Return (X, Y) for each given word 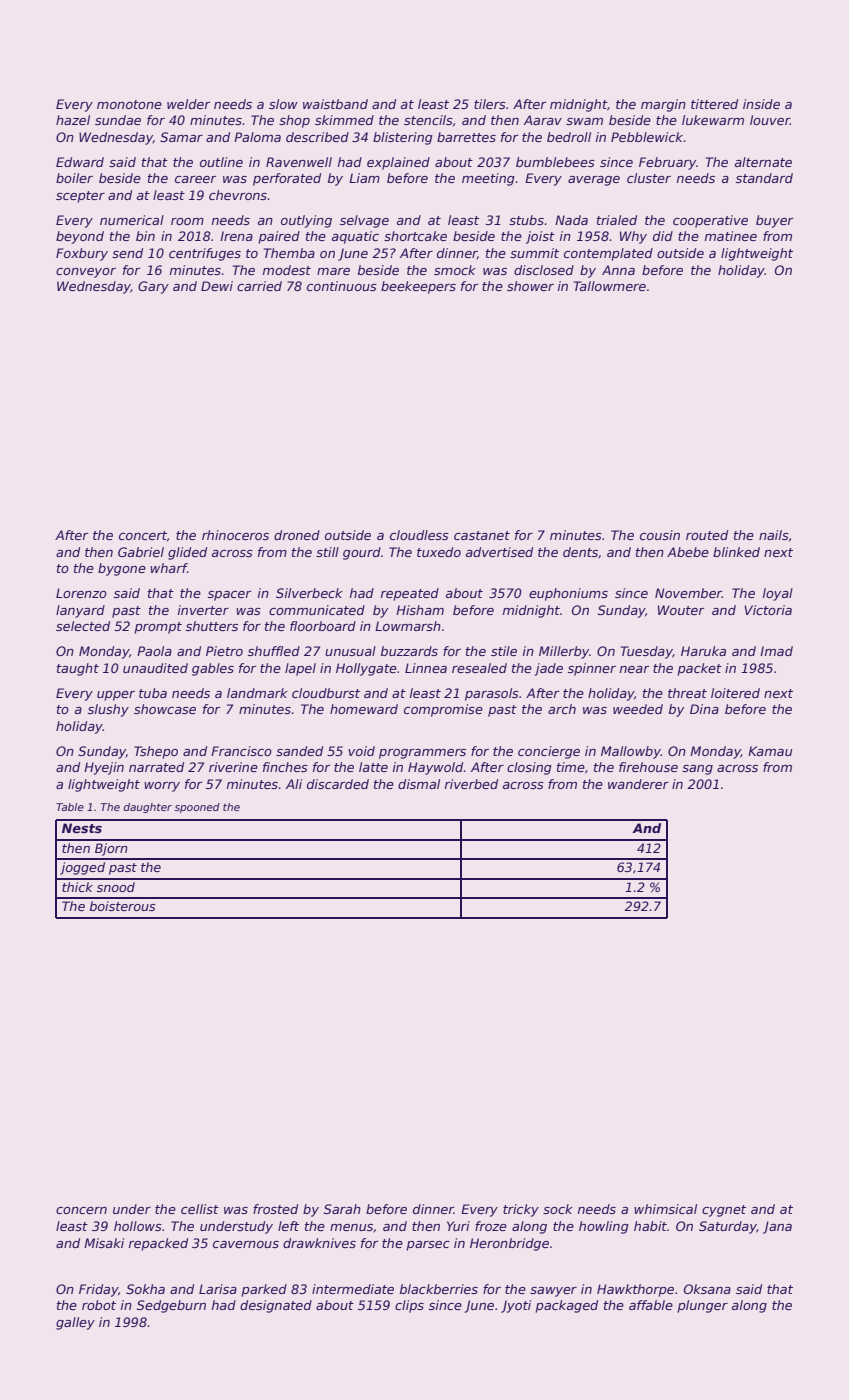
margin (663, 105)
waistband (335, 104)
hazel (73, 120)
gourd (362, 553)
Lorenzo (81, 593)
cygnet (724, 1211)
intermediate (353, 1289)
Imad (776, 651)
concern (81, 1210)
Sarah (342, 1209)
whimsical (665, 1209)
